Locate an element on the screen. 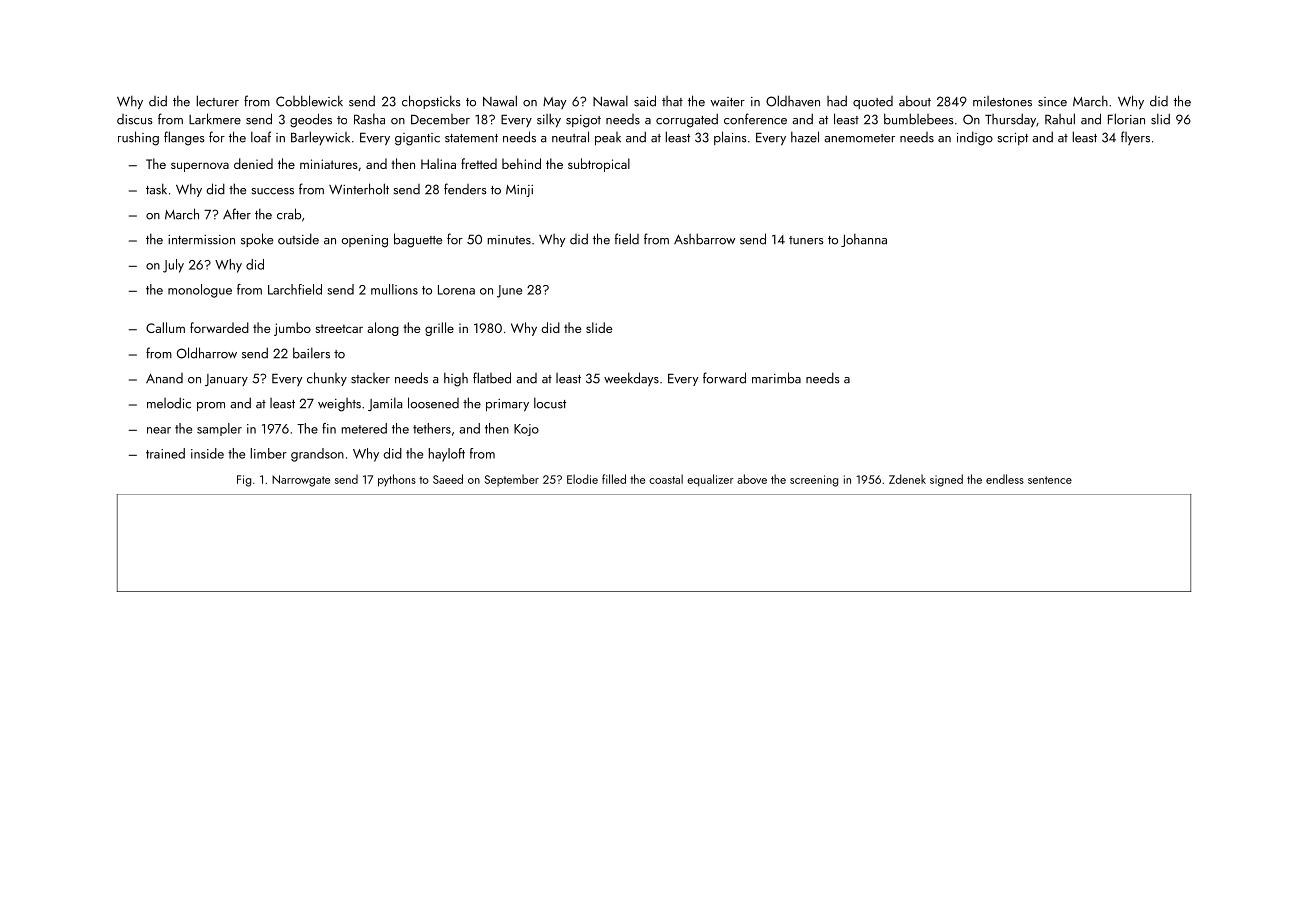 This screenshot has height=924, width=1308. January is located at coordinates (226, 380).
